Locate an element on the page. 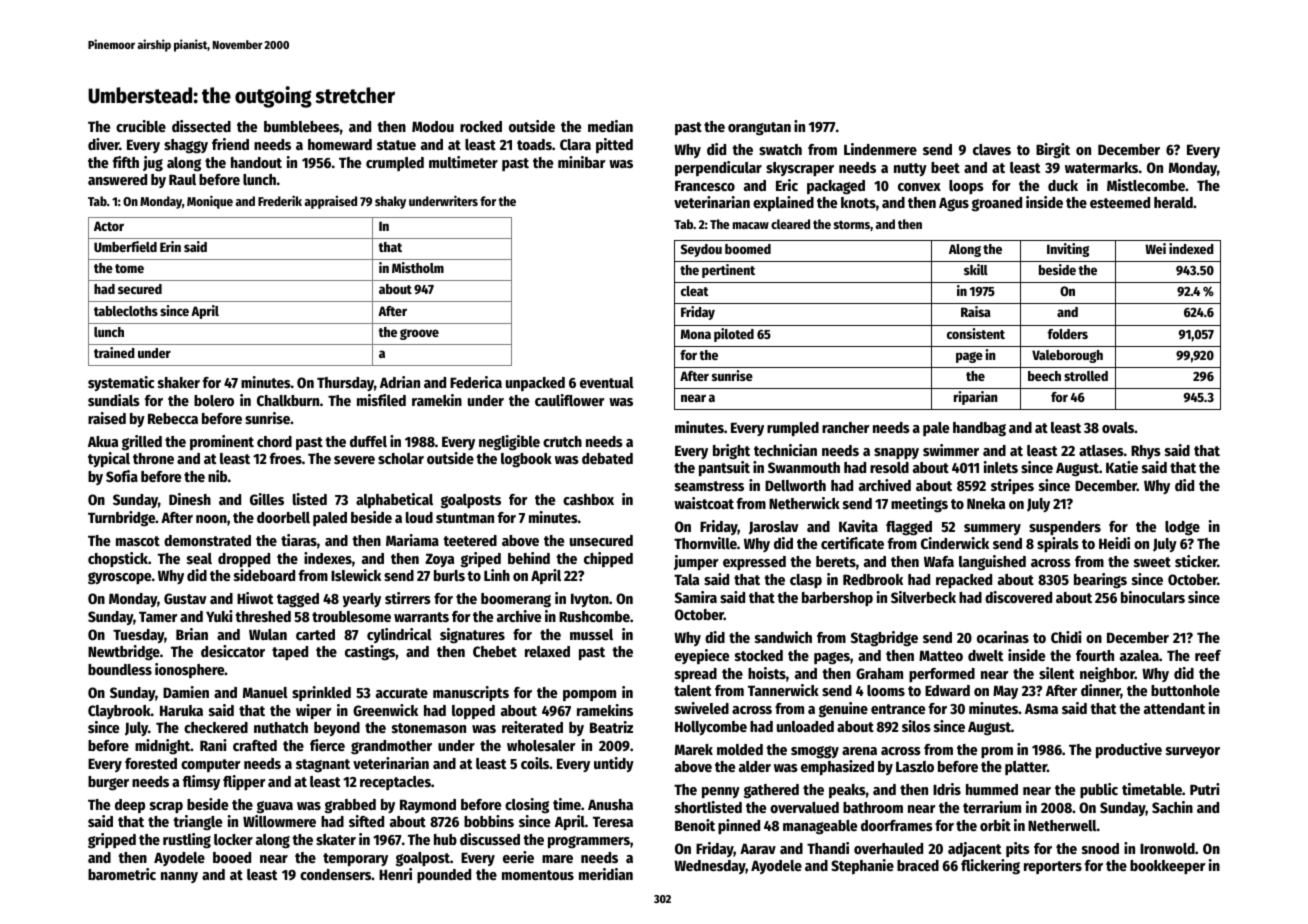  Frederik is located at coordinates (280, 200).
